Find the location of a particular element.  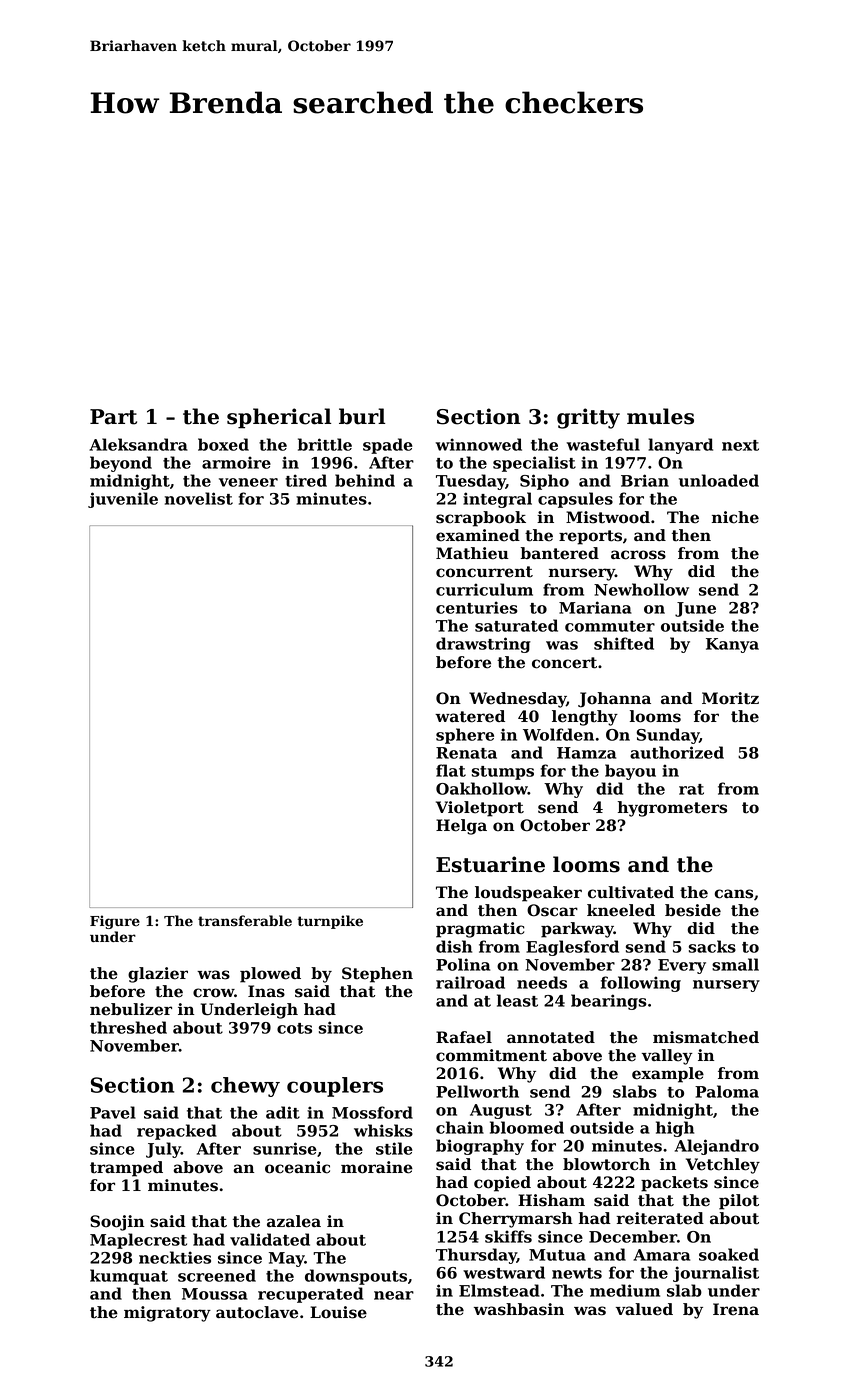

chain is located at coordinates (460, 1127).
